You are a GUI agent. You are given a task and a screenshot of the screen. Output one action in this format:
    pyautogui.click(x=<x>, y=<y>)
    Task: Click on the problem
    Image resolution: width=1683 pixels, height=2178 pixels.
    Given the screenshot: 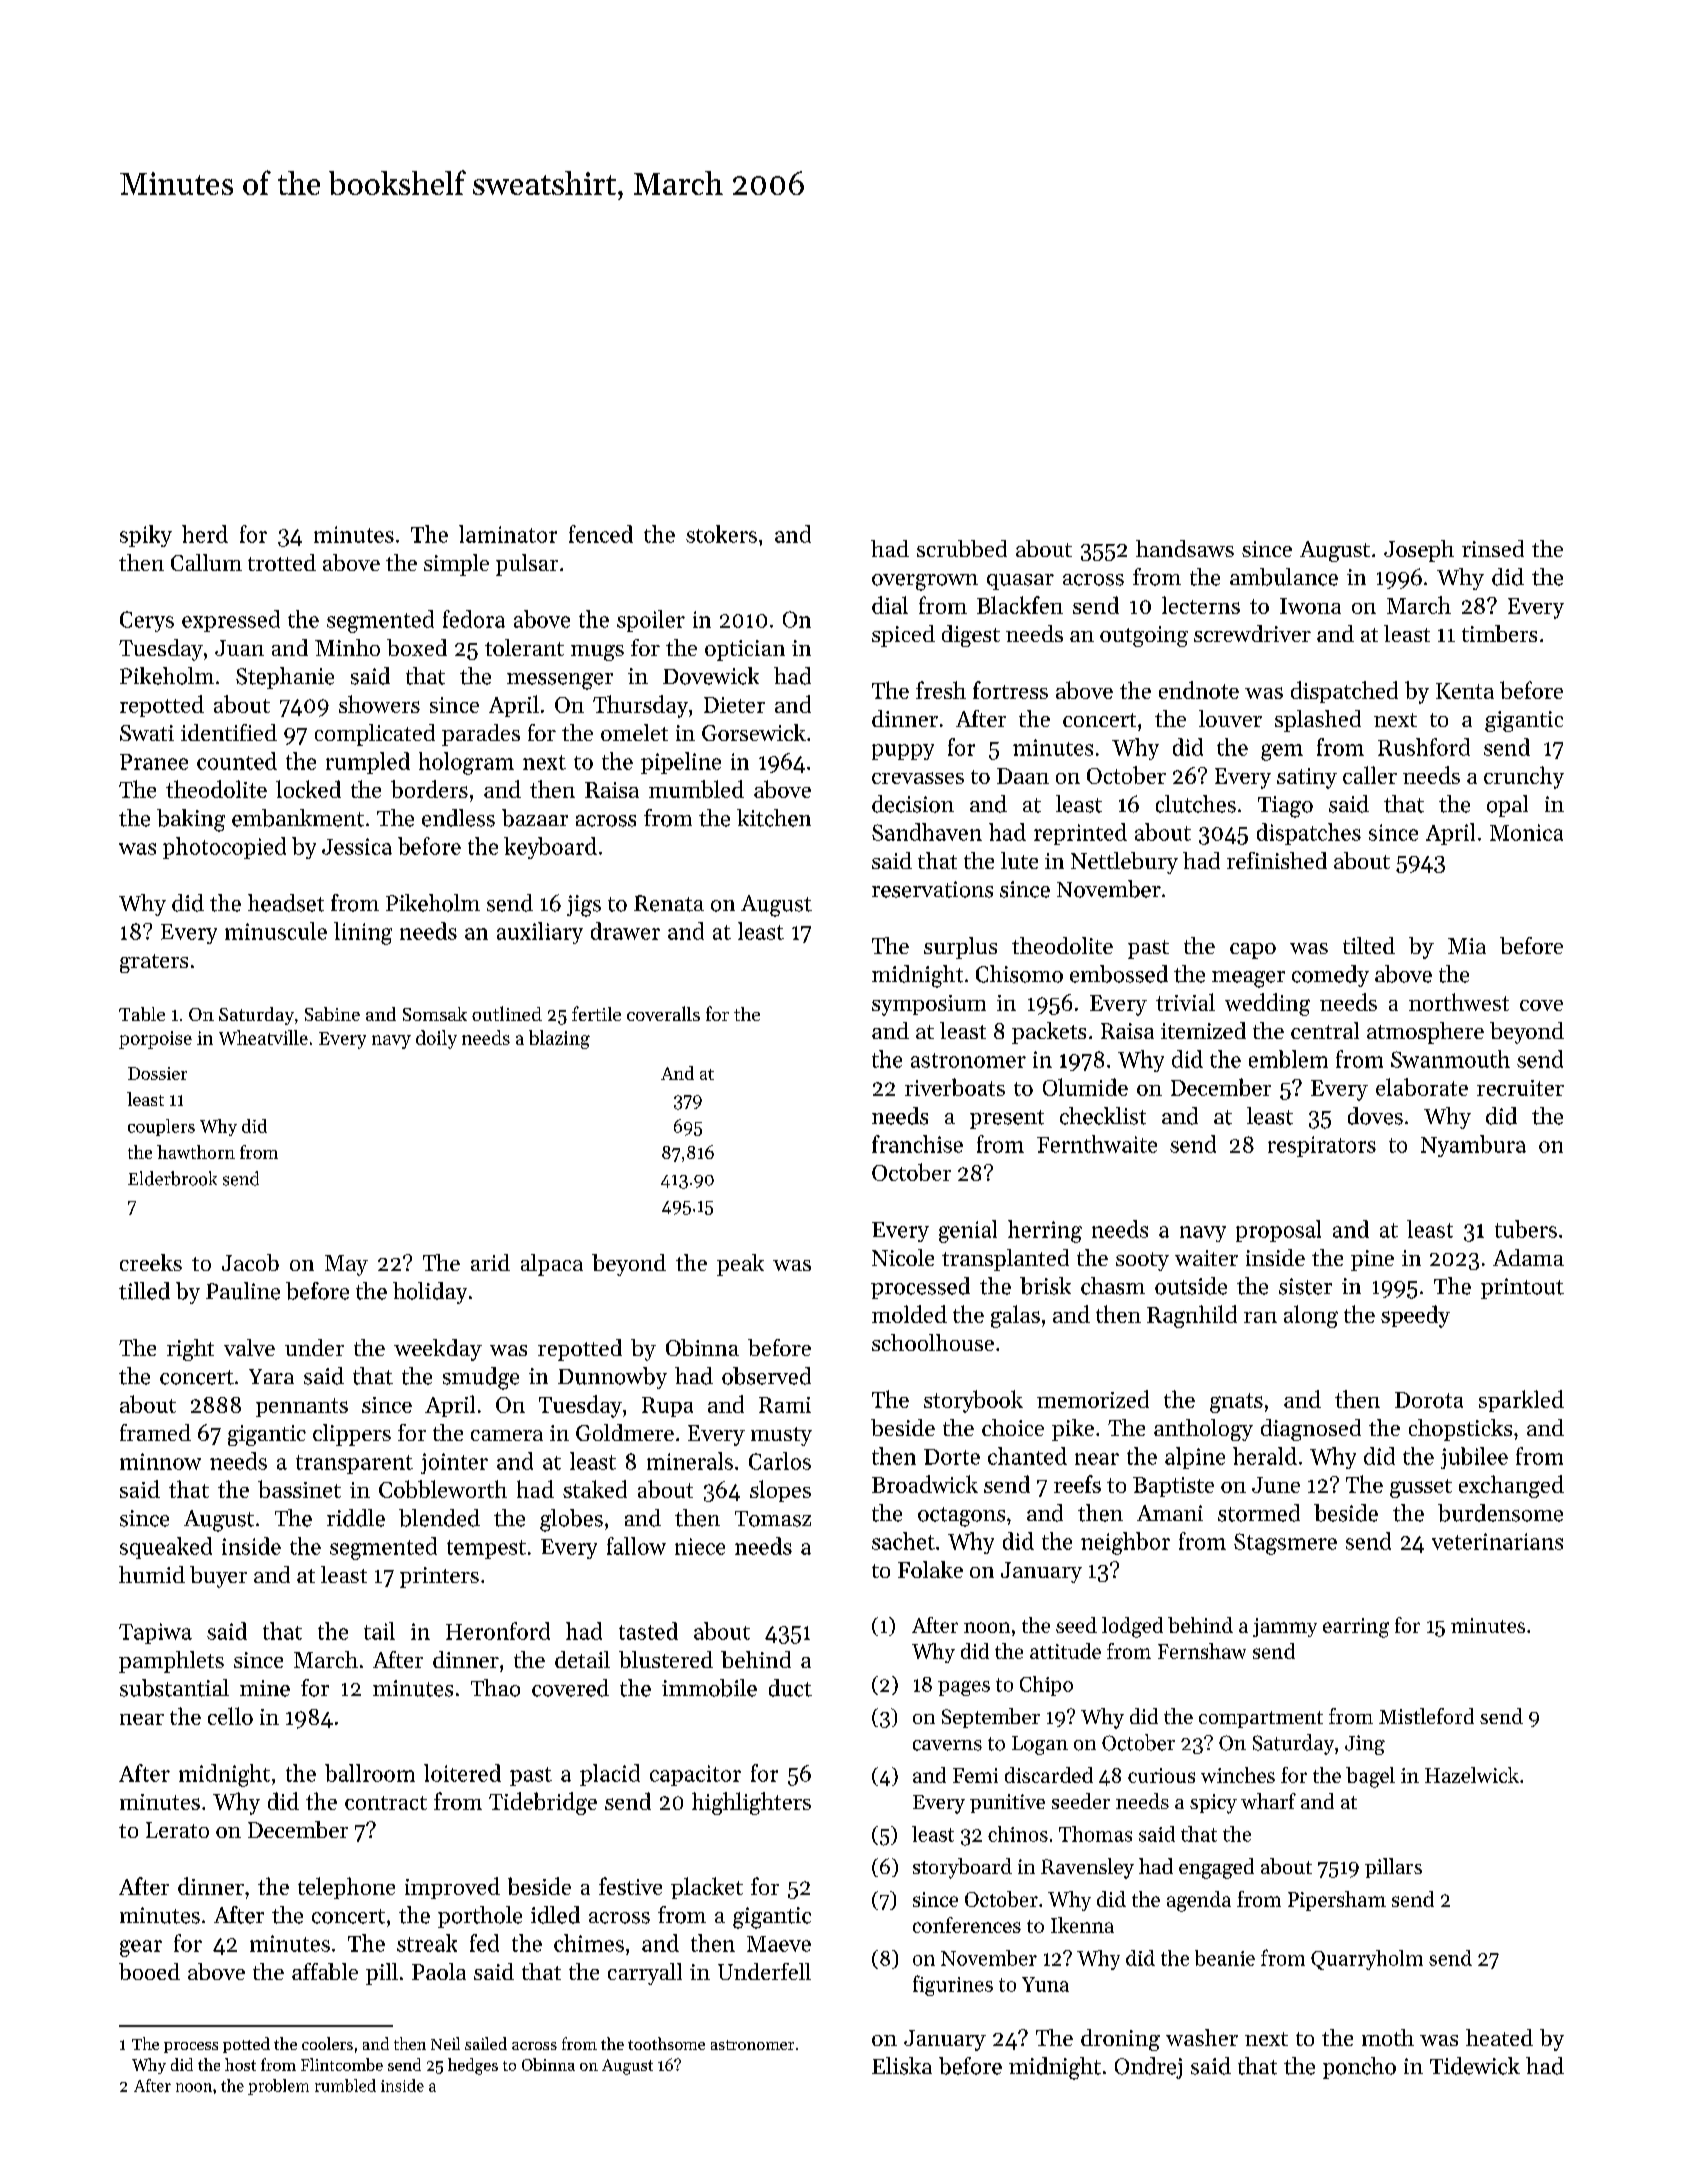 What is the action you would take?
    pyautogui.click(x=278, y=2087)
